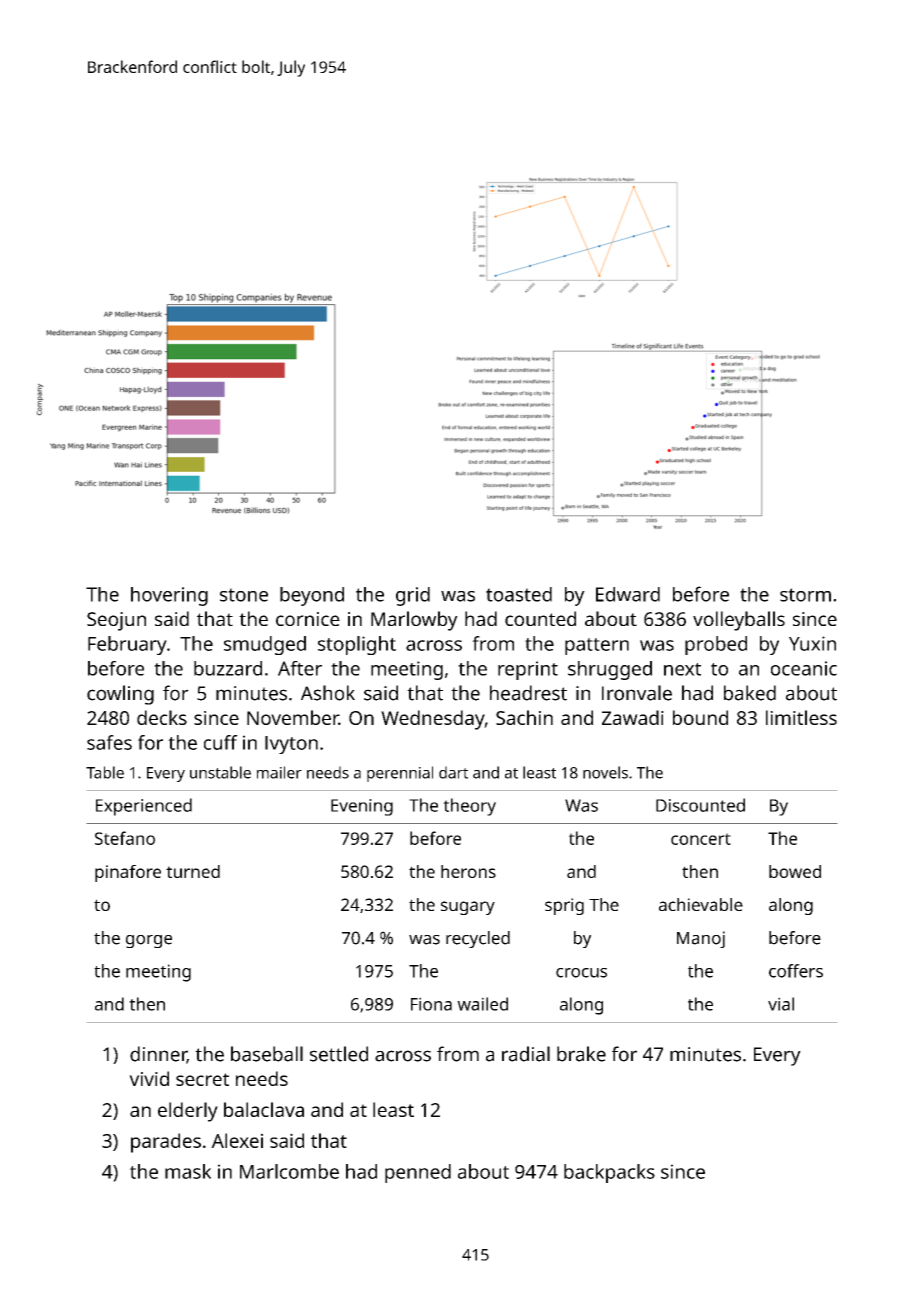  I want to click on recycled, so click(478, 939).
